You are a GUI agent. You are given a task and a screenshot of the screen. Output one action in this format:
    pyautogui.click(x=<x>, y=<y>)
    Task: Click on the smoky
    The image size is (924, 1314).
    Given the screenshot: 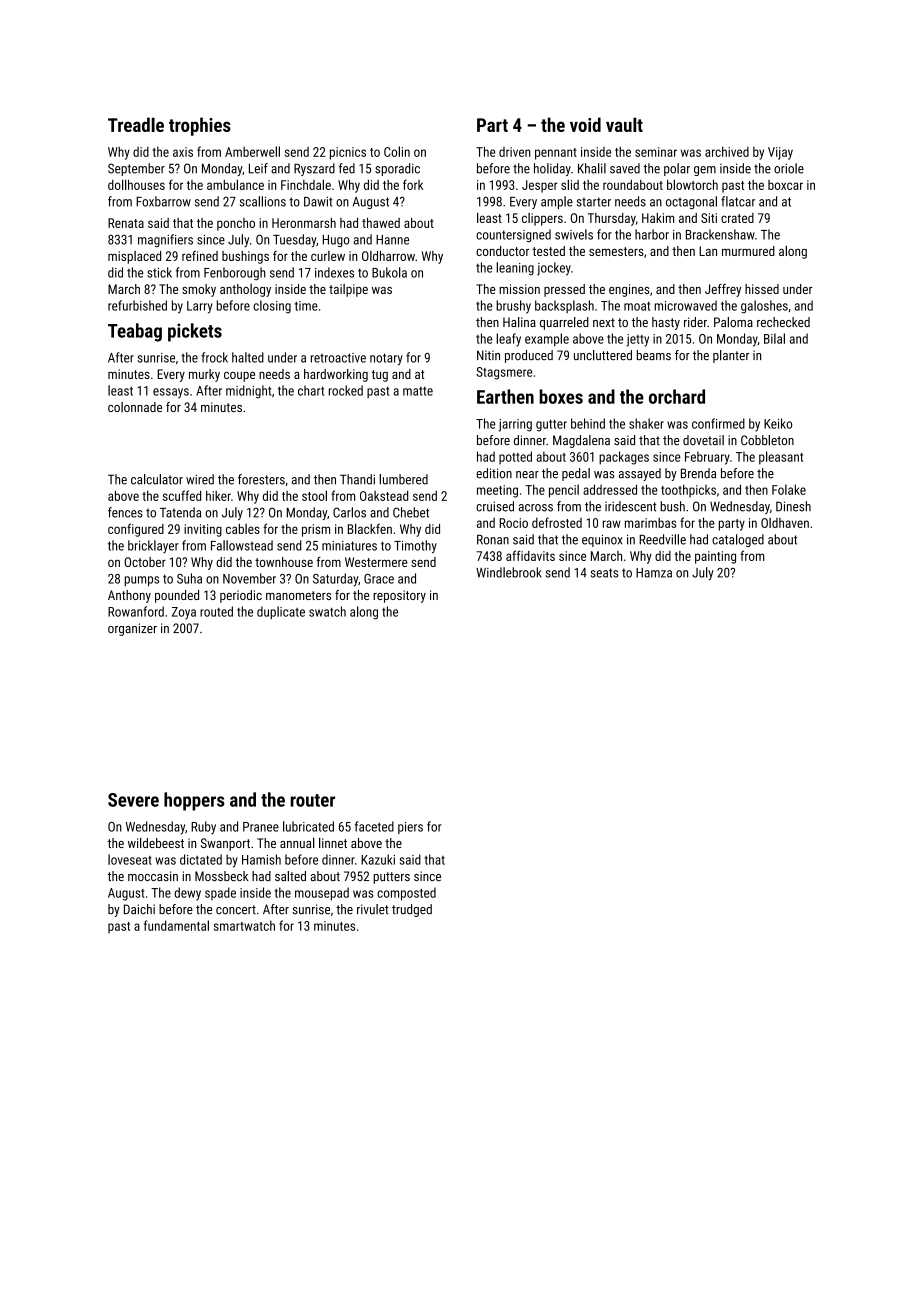 What is the action you would take?
    pyautogui.click(x=199, y=290)
